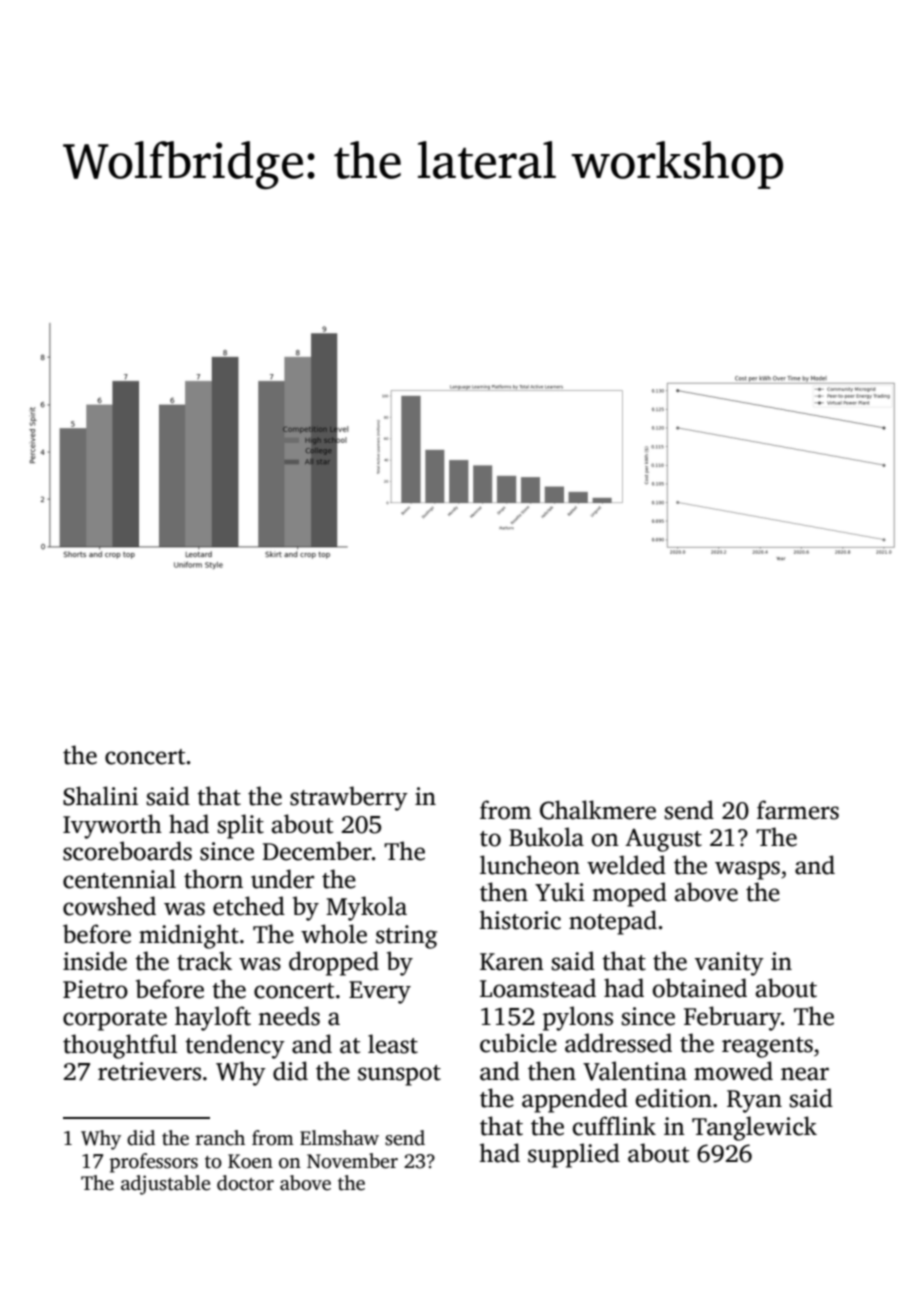  What do you see at coordinates (747, 870) in the page?
I see `wasps` at bounding box center [747, 870].
